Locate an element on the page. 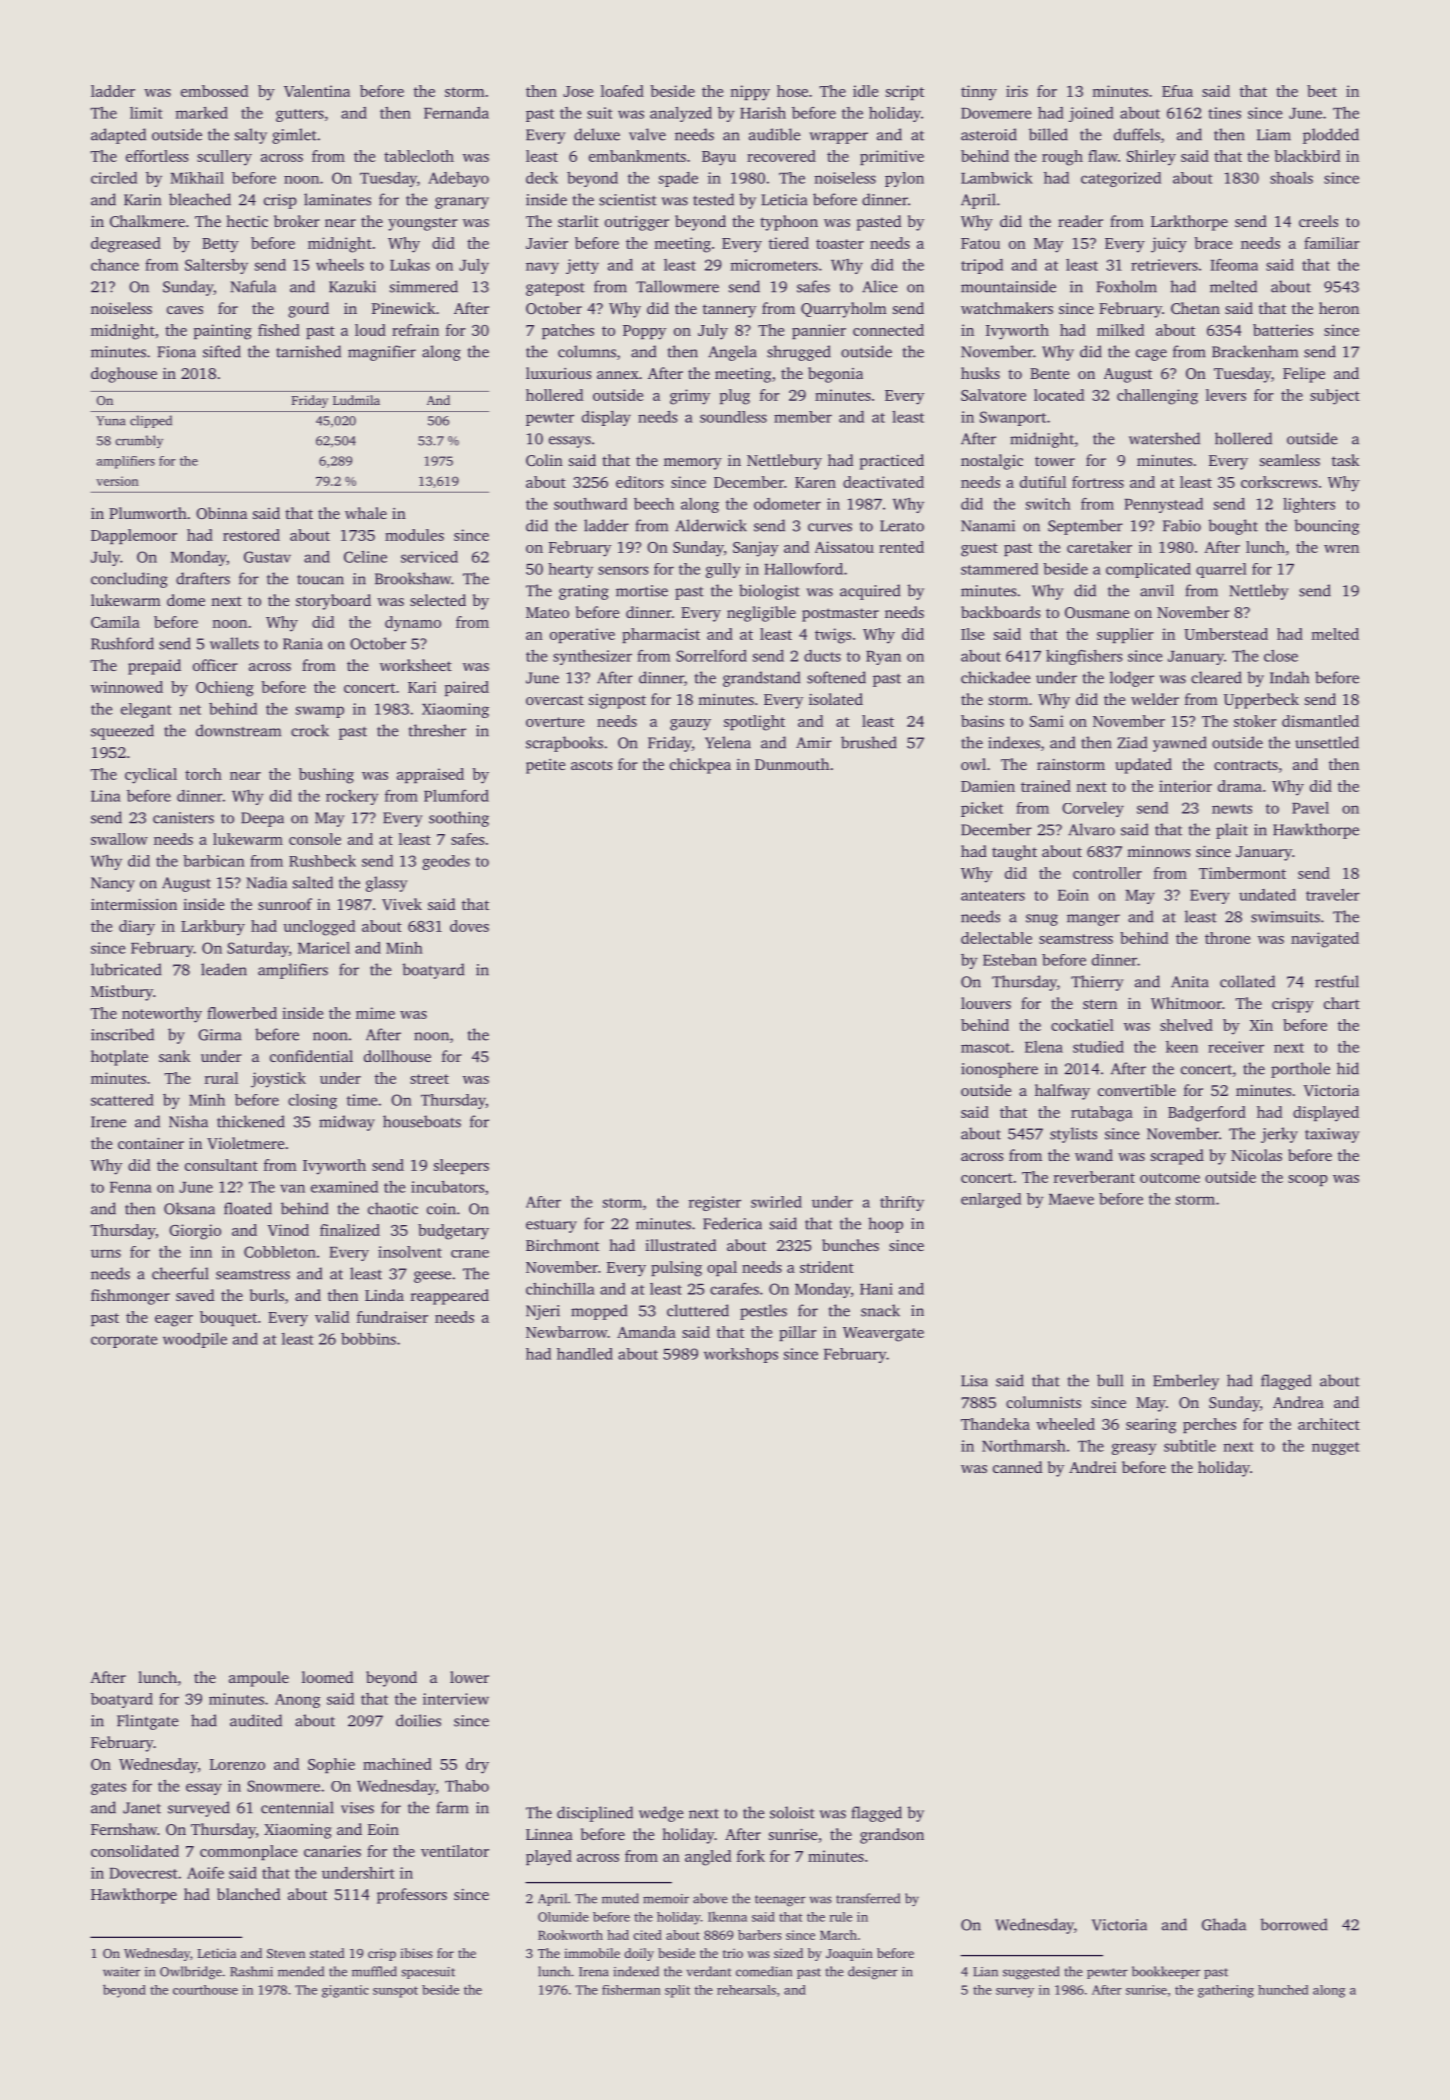 This document has height=2100, width=1450. Dunmouth is located at coordinates (792, 764).
